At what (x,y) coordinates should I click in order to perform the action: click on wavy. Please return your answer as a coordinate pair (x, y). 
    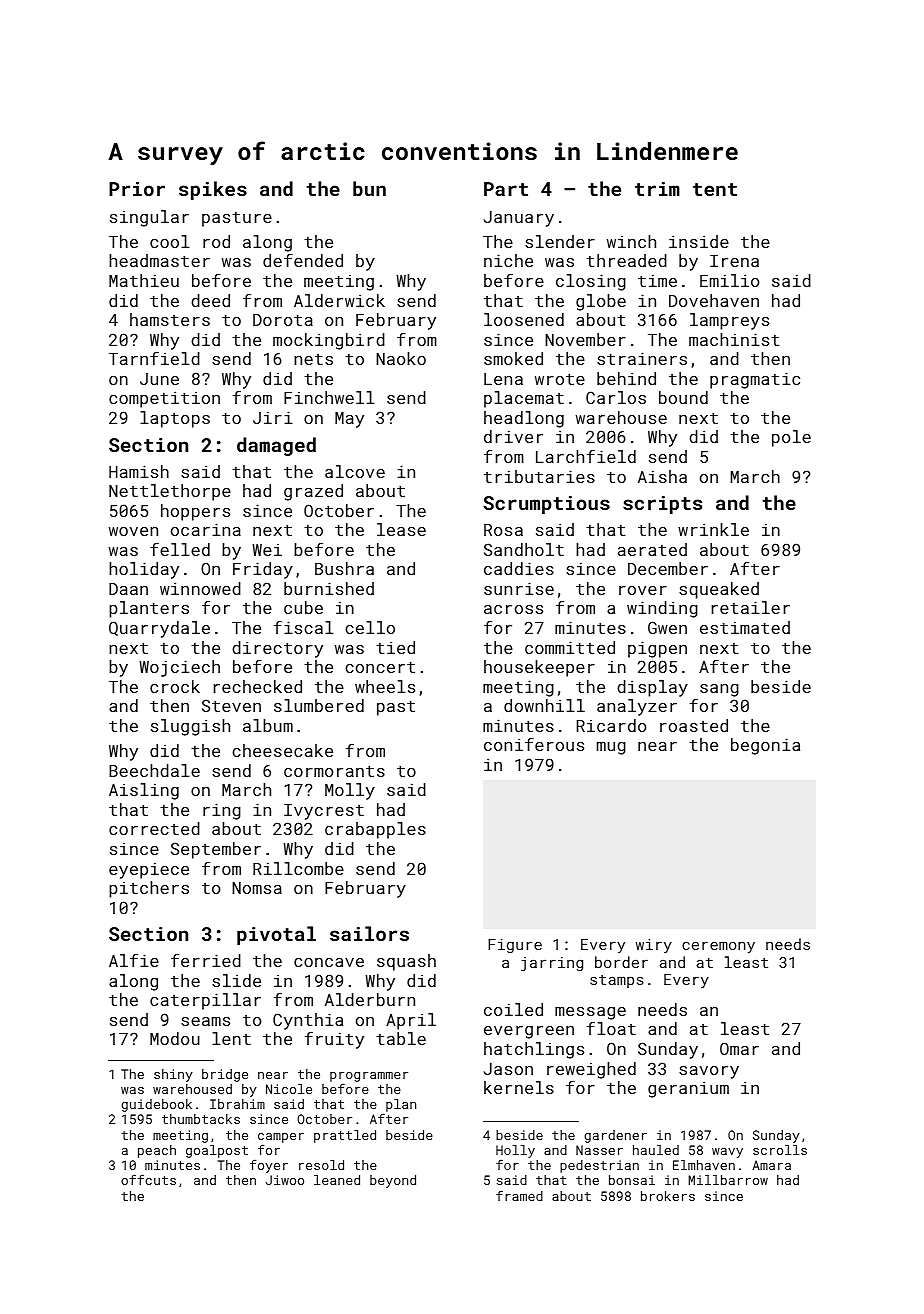
    Looking at the image, I should click on (727, 1153).
